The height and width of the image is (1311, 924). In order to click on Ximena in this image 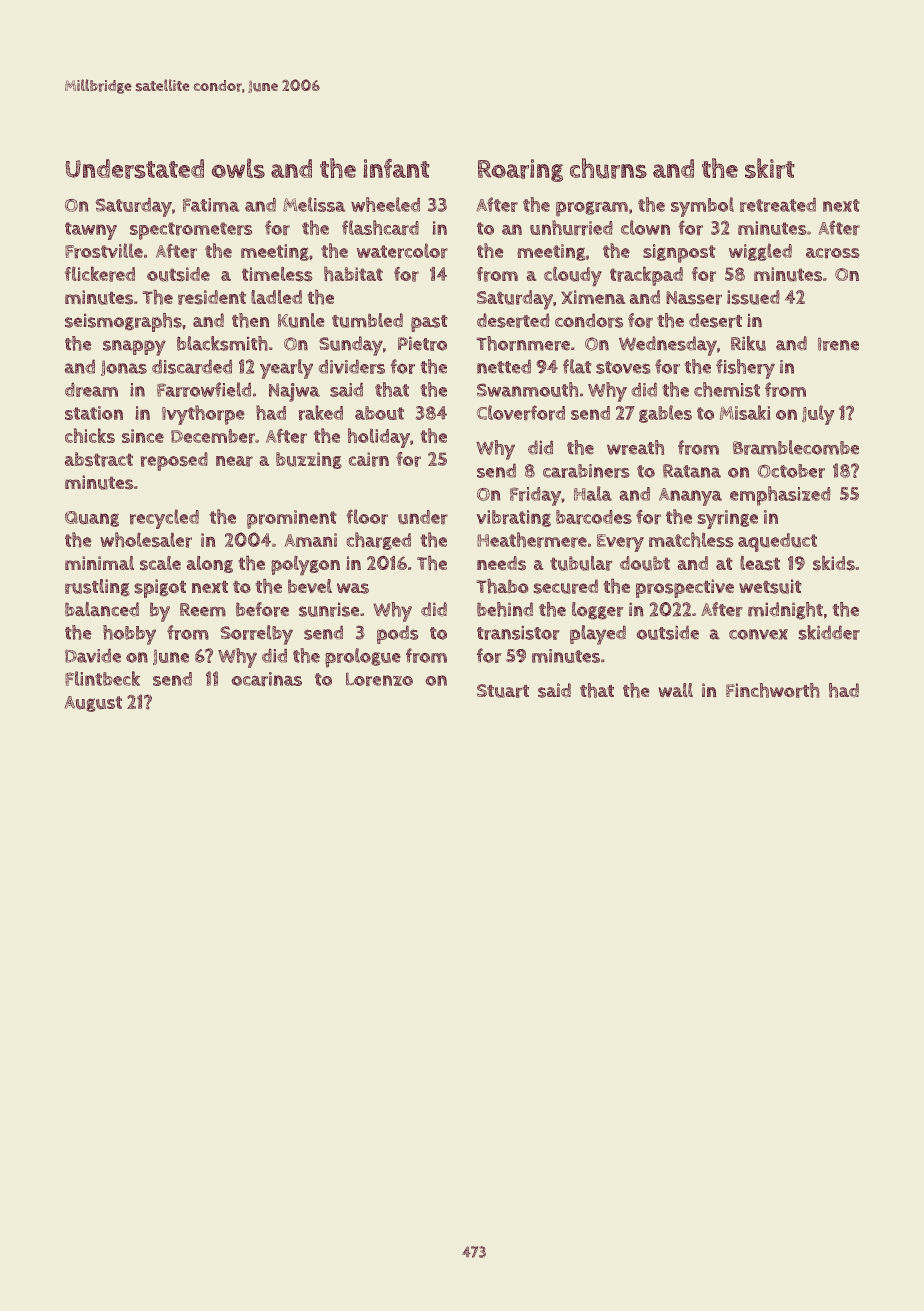, I will do `click(593, 297)`.
